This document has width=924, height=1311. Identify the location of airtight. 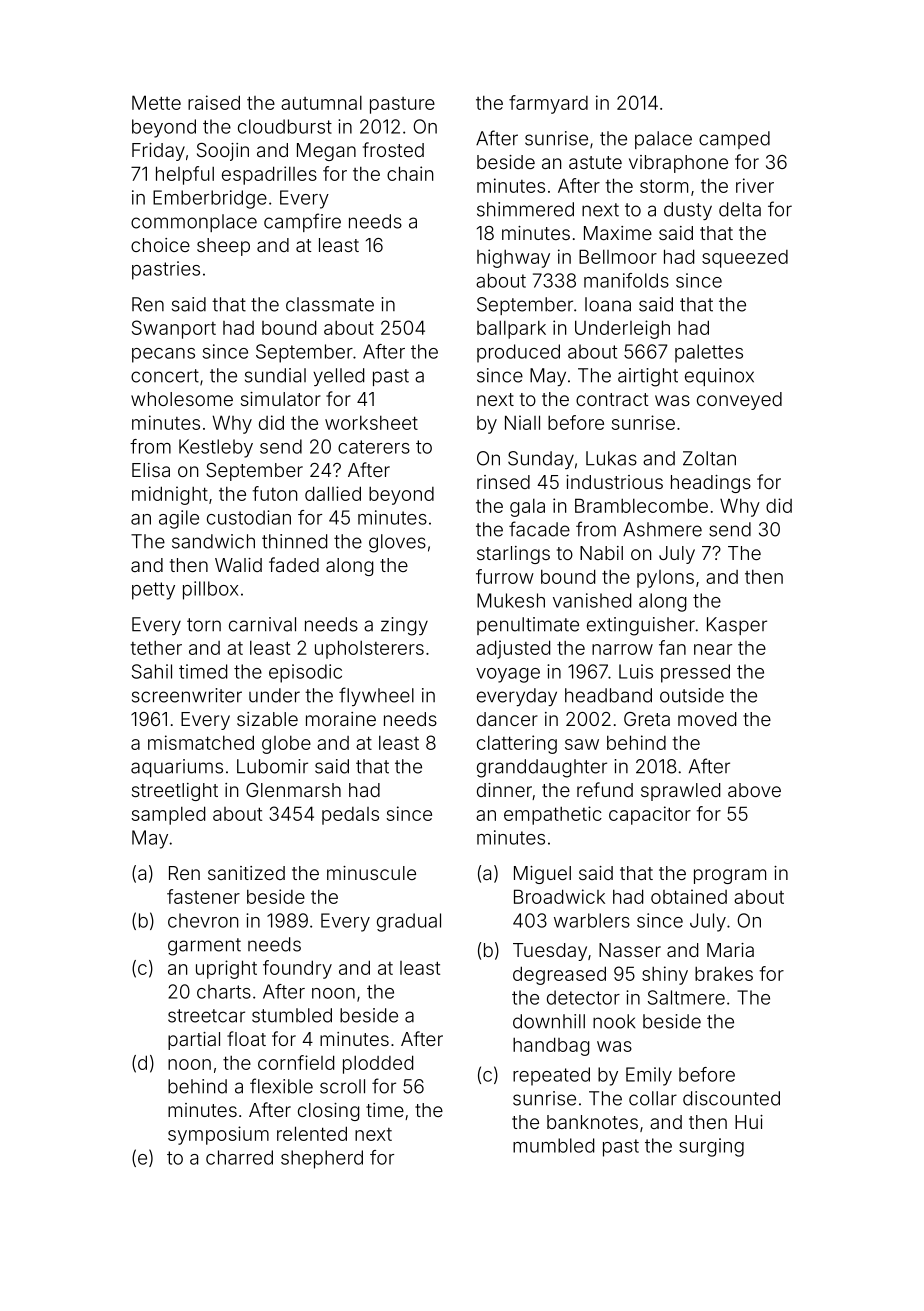
(648, 377).
